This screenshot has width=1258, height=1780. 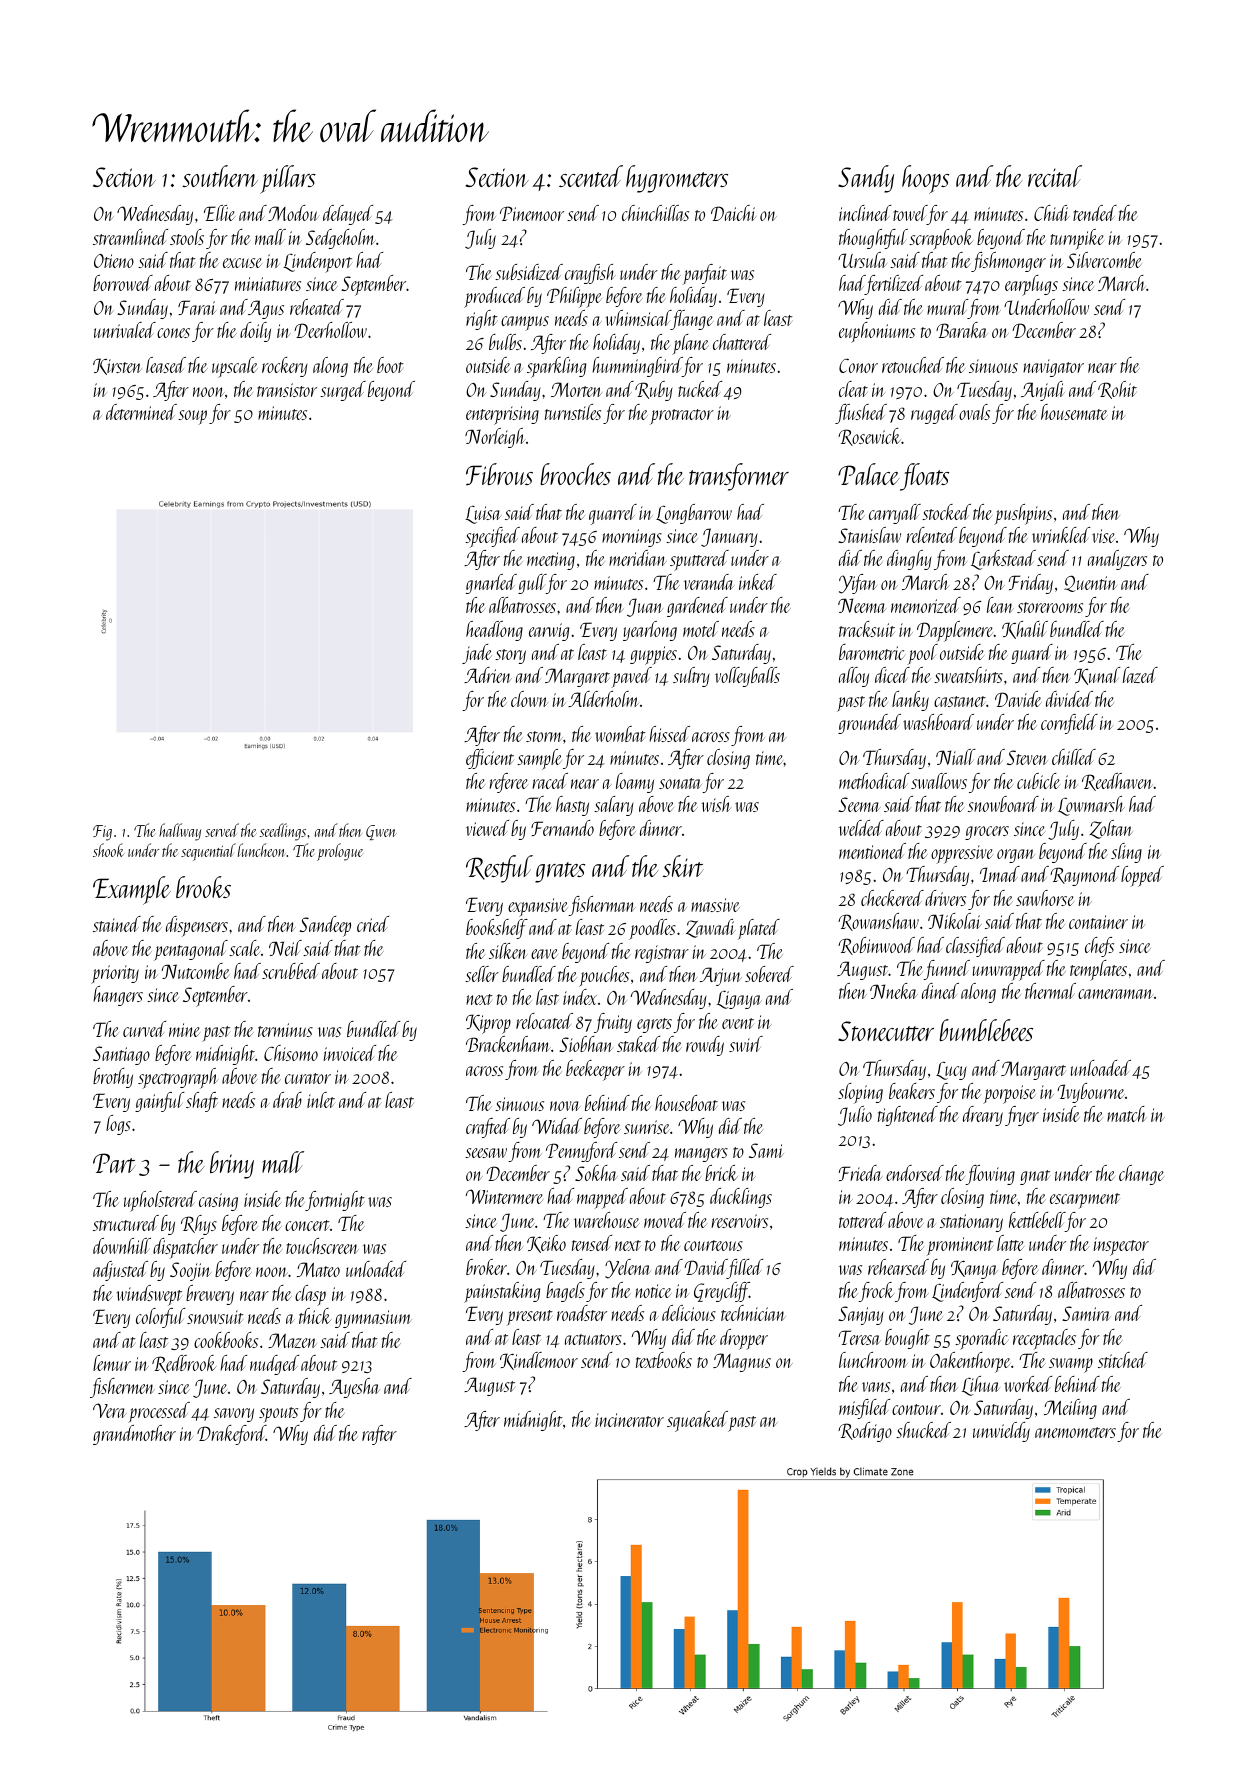 What do you see at coordinates (1055, 176) in the screenshot?
I see `recital` at bounding box center [1055, 176].
